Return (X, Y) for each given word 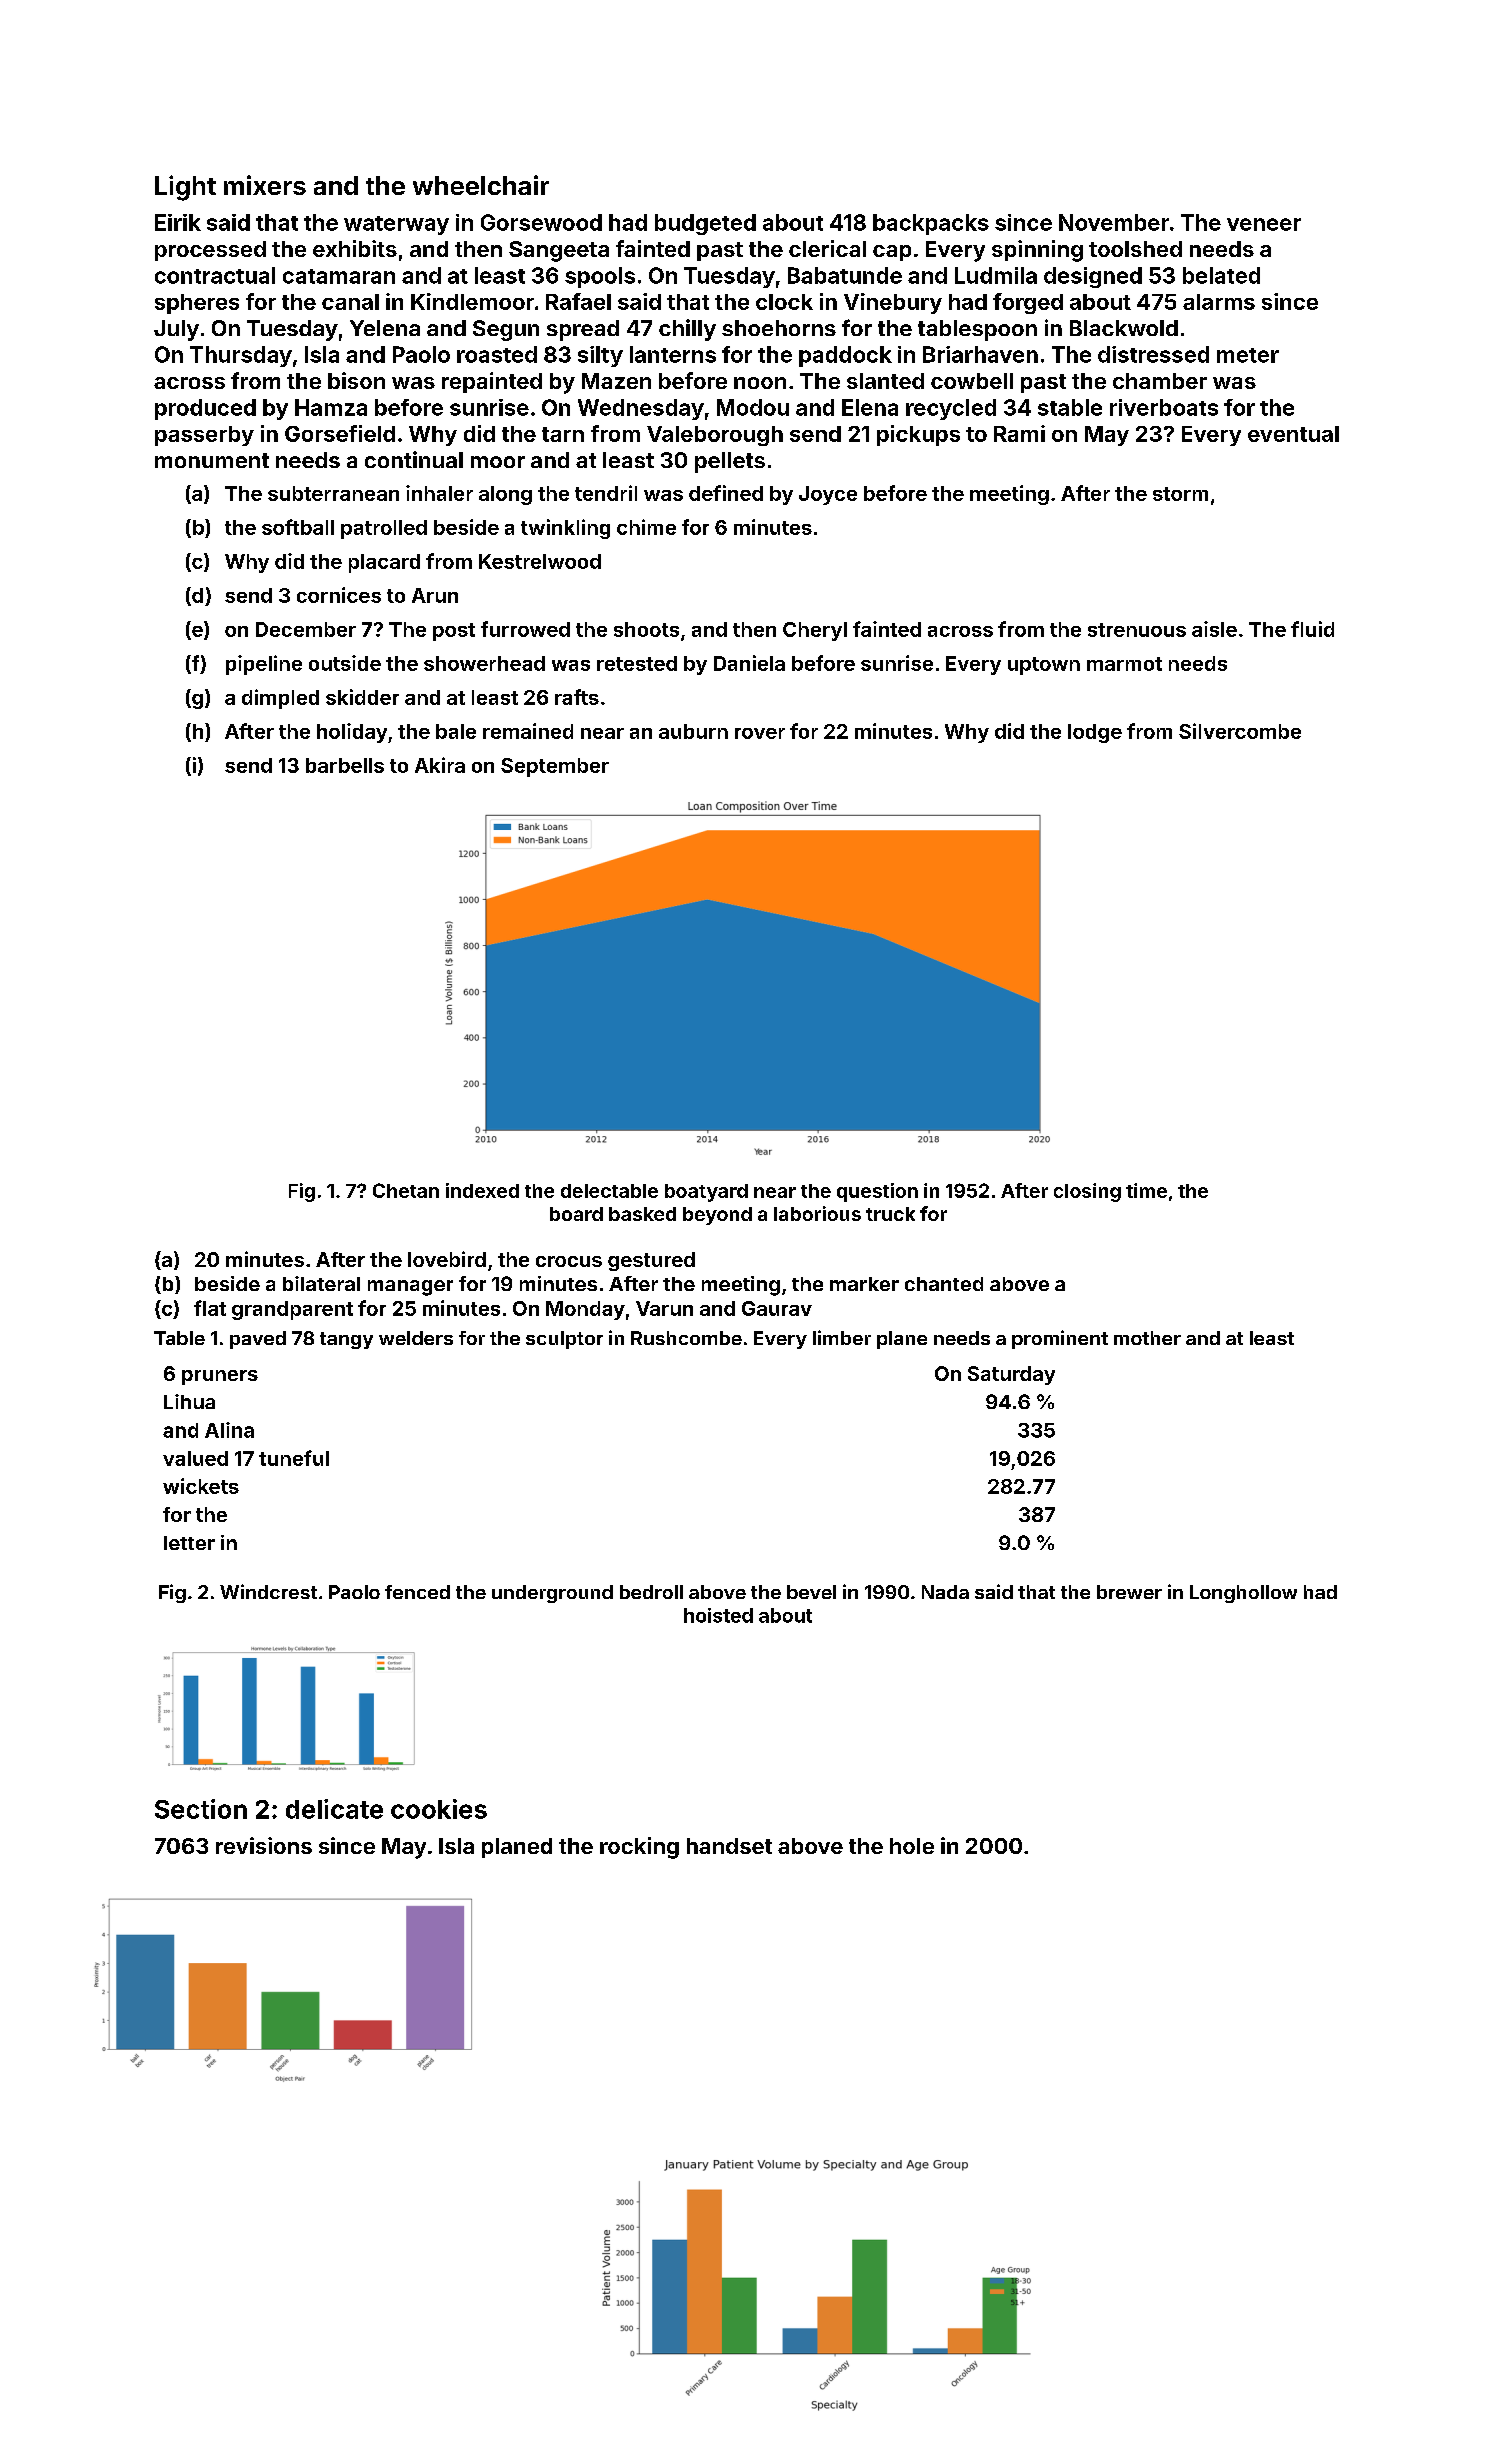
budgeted (705, 224)
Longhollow (1243, 1594)
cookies (439, 1809)
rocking (639, 1848)
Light (185, 188)
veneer (1264, 224)
